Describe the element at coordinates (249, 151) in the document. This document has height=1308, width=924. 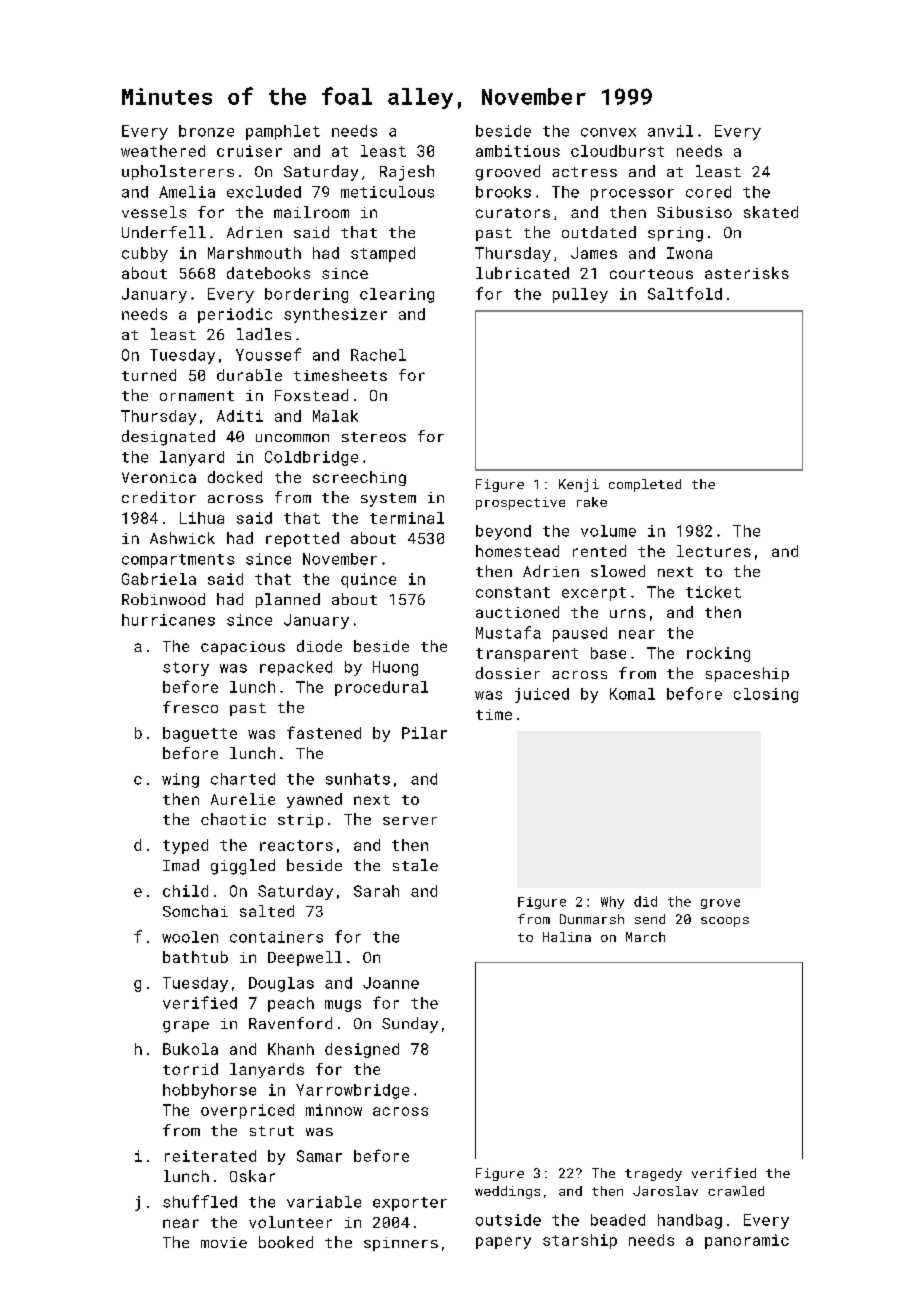
I see `cruiser` at that location.
